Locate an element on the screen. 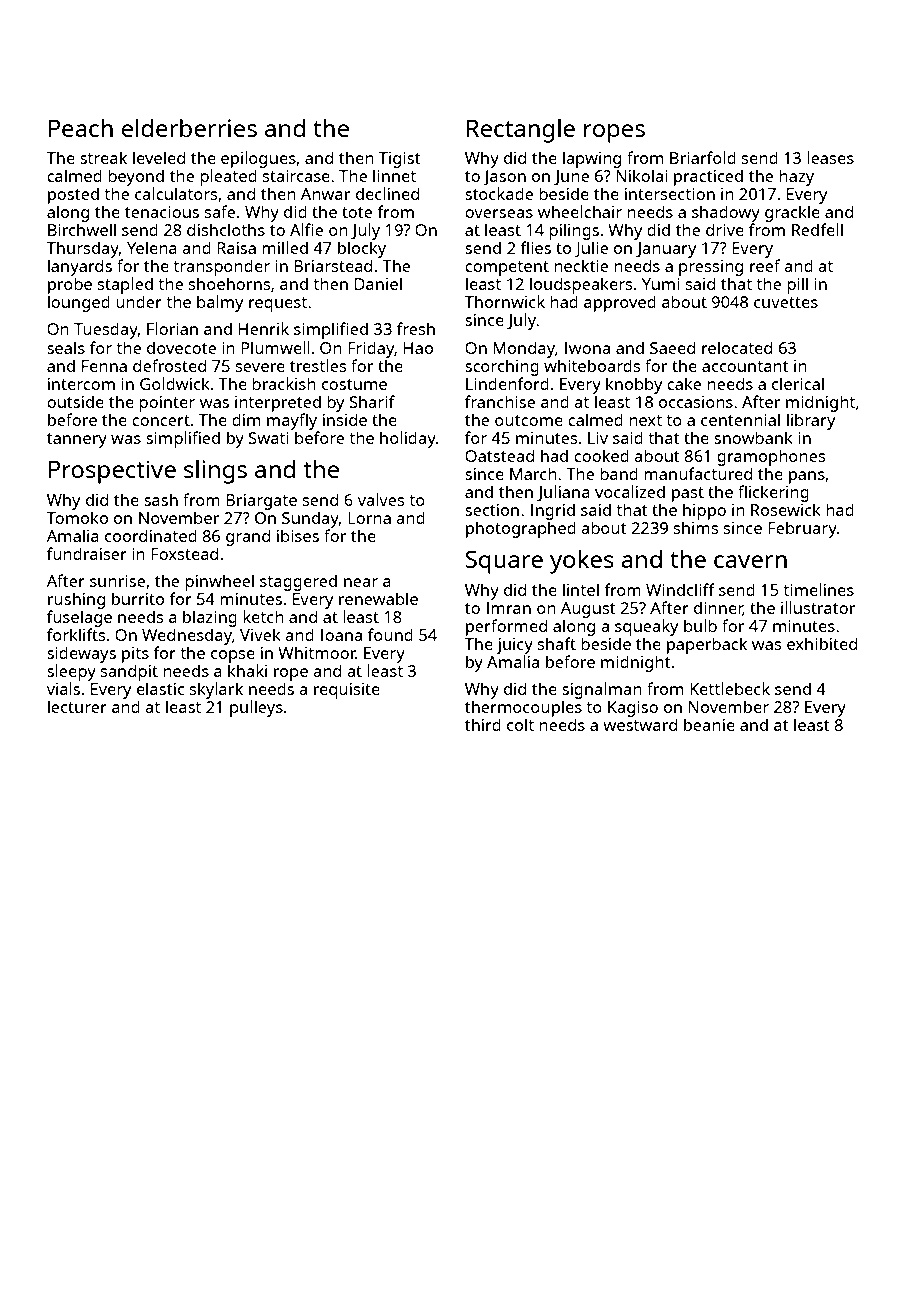 The image size is (908, 1316). Goldwick is located at coordinates (175, 383).
